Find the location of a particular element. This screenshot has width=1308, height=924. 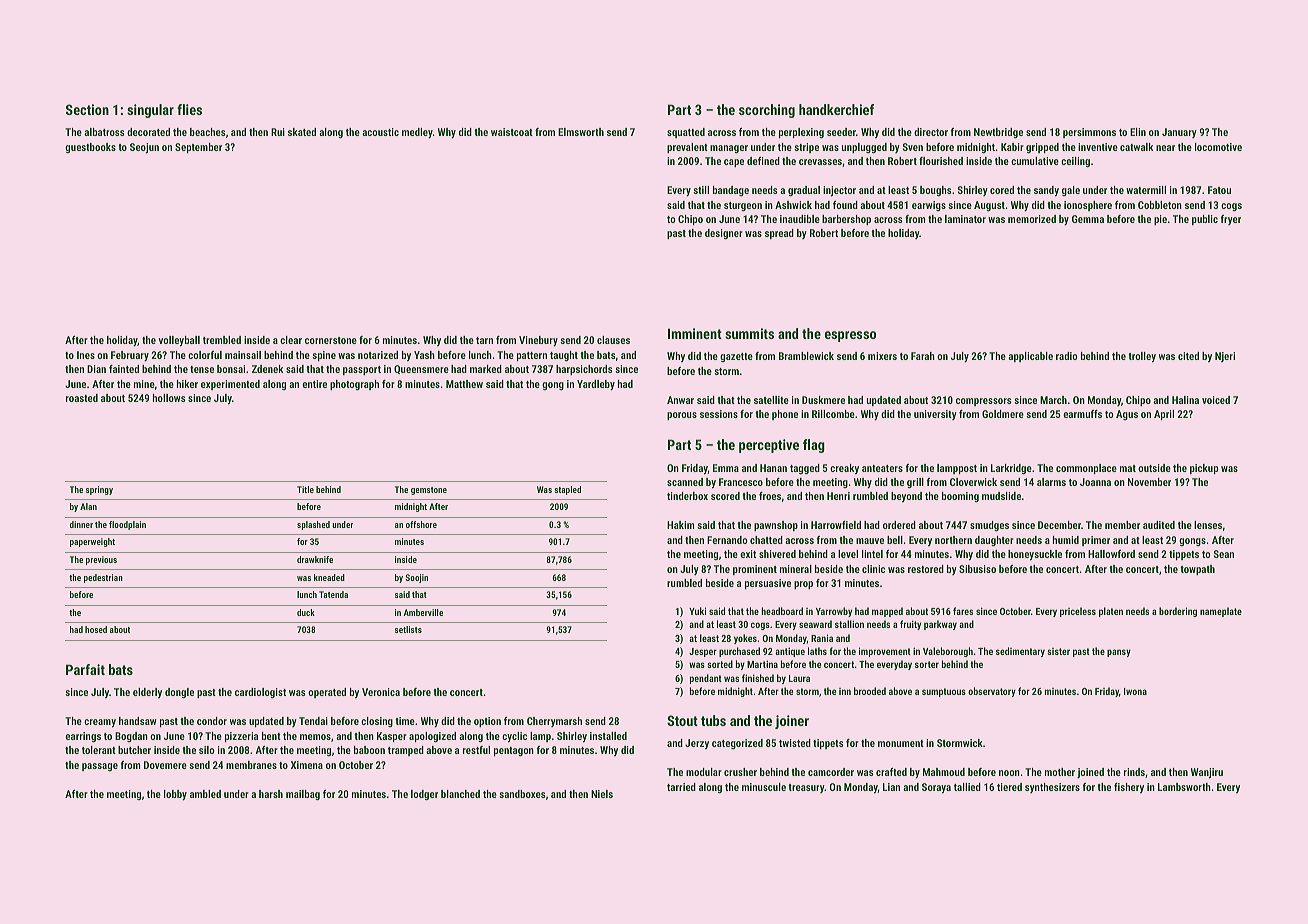

Soojin is located at coordinates (416, 578).
